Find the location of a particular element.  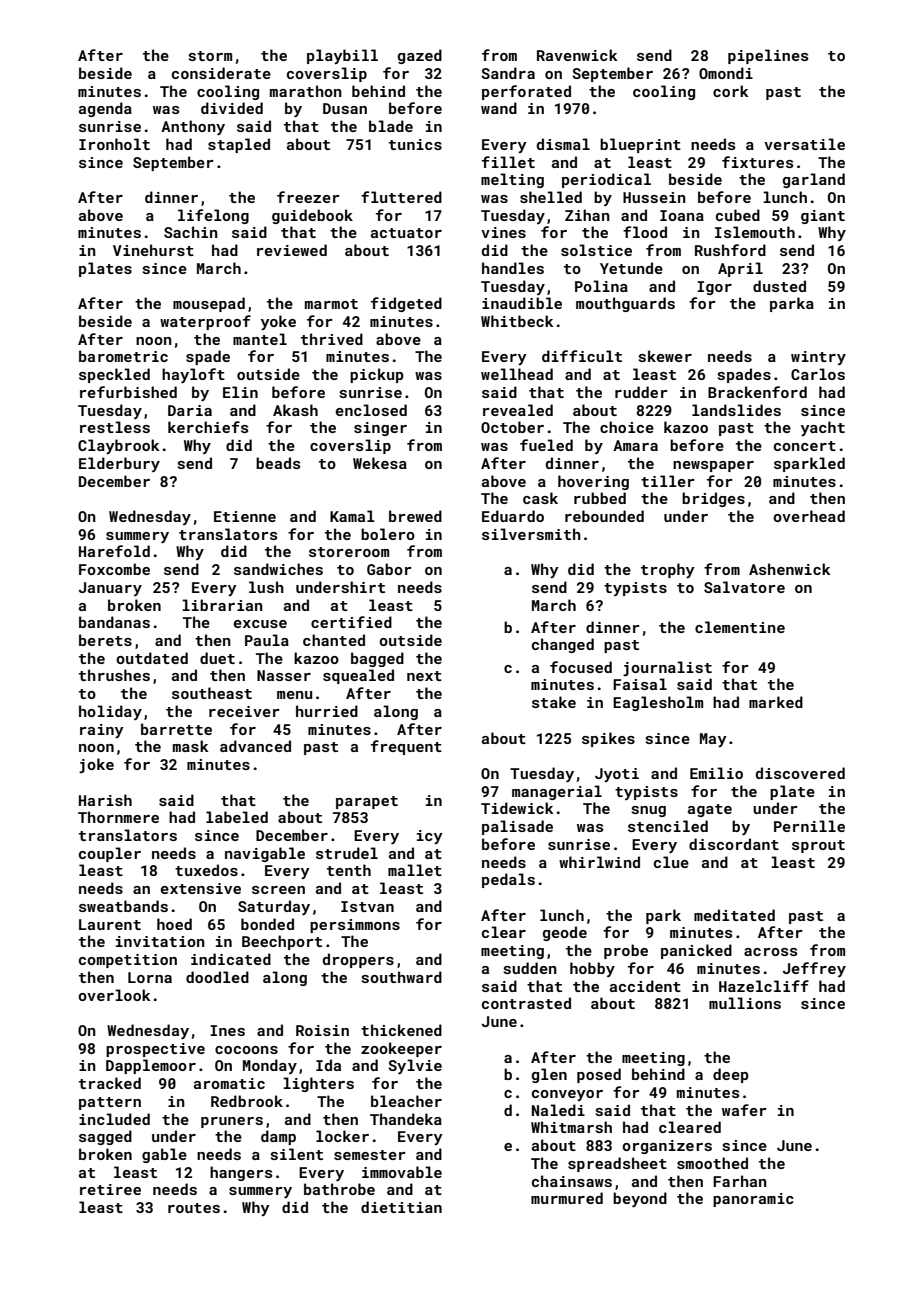

overhead is located at coordinates (809, 516).
